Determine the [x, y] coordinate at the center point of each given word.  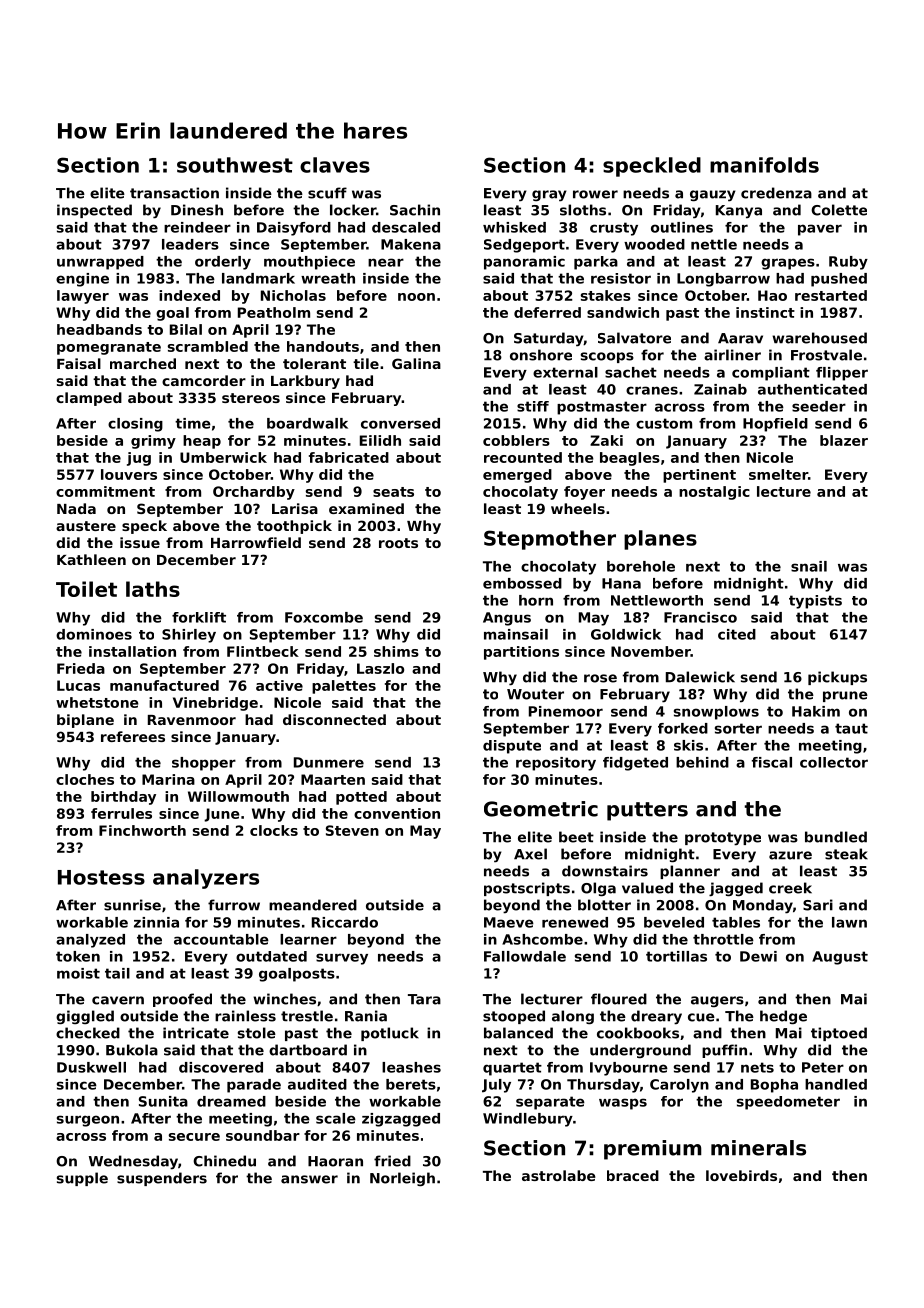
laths [153, 589]
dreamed [231, 1101]
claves [335, 165]
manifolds [764, 165]
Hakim [816, 711]
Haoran [335, 1161]
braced [633, 1175]
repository [556, 764]
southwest [235, 165]
